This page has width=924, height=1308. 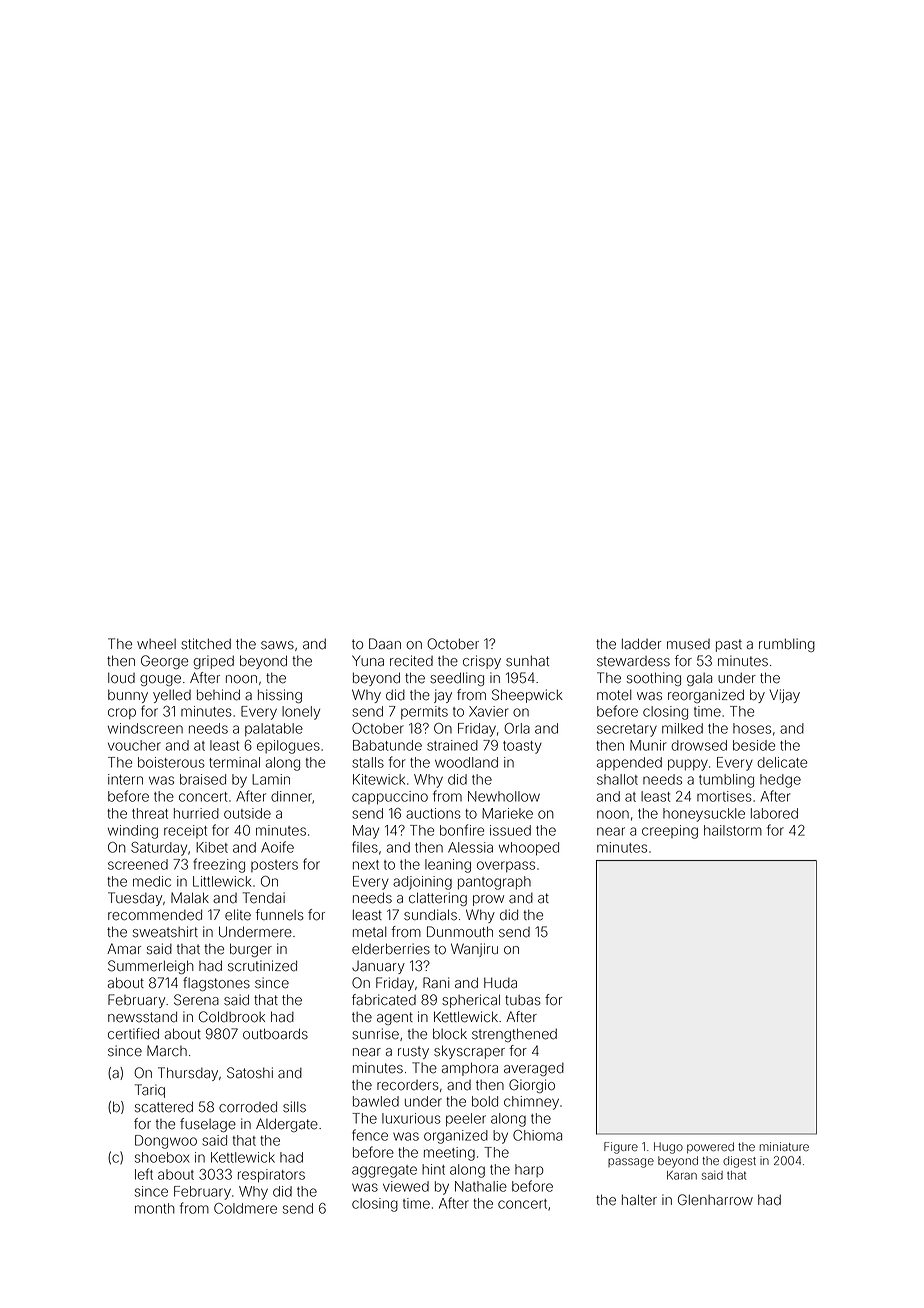 I want to click on wheel, so click(x=156, y=644).
